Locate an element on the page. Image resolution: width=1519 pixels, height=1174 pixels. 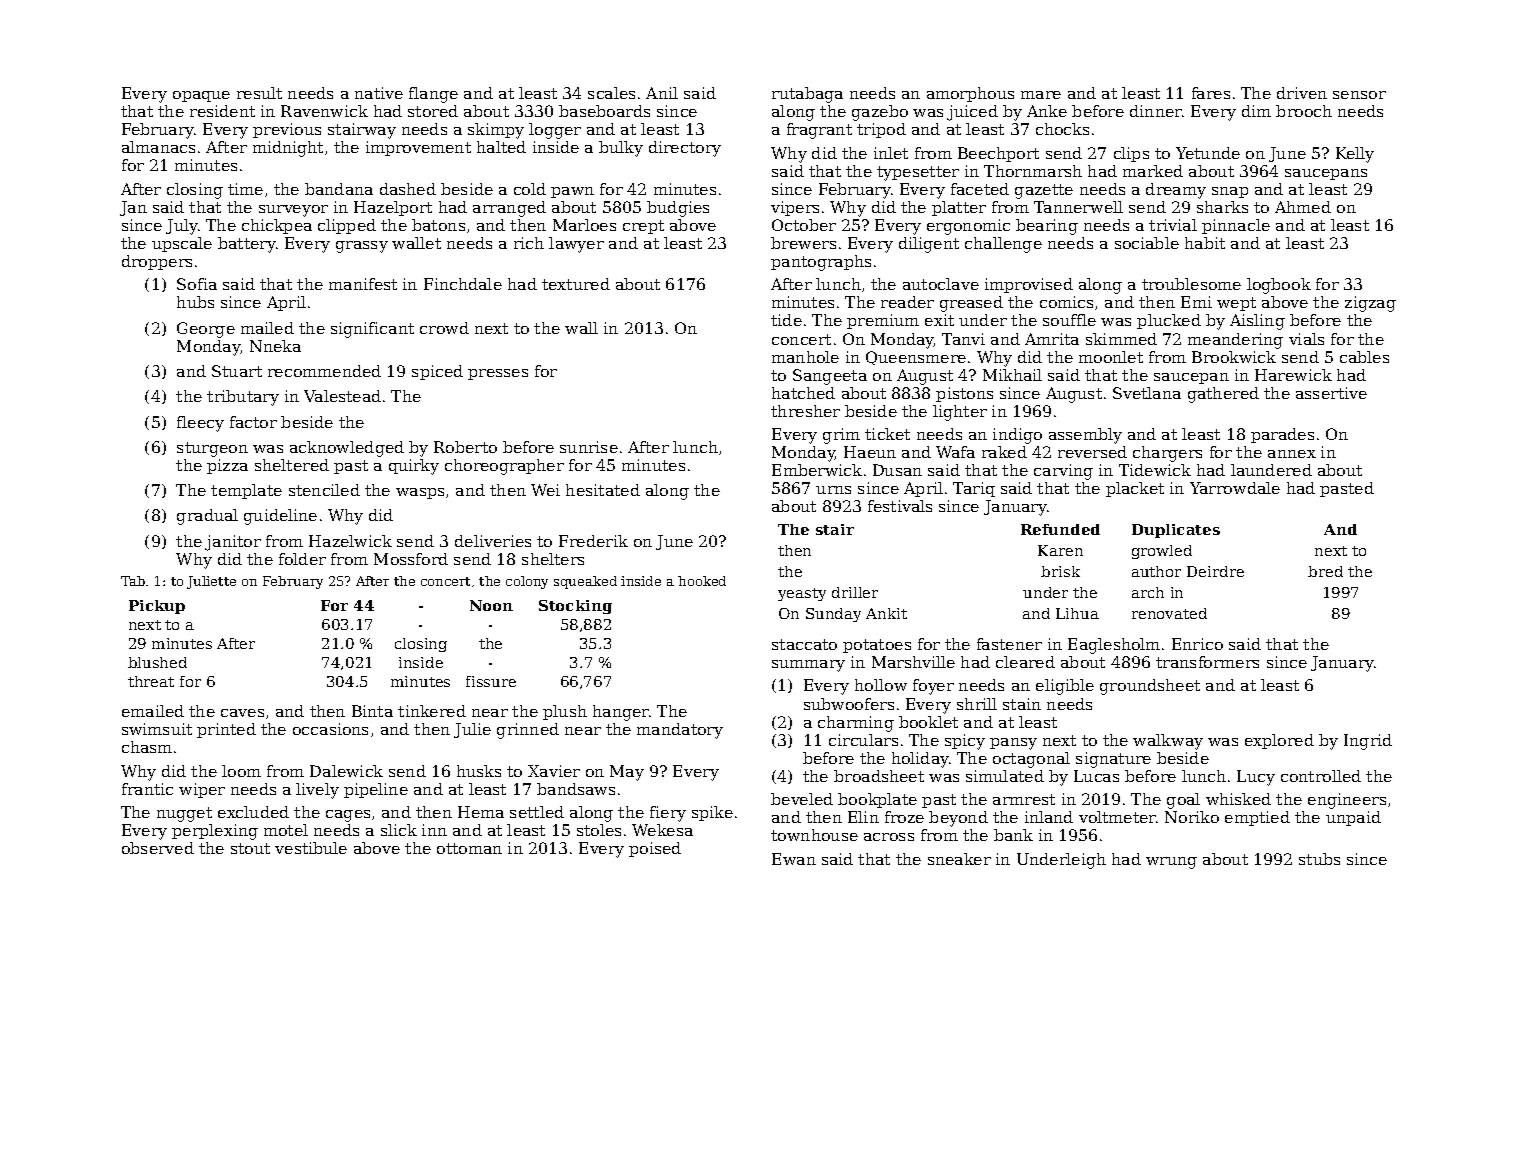
sneaker is located at coordinates (959, 859).
